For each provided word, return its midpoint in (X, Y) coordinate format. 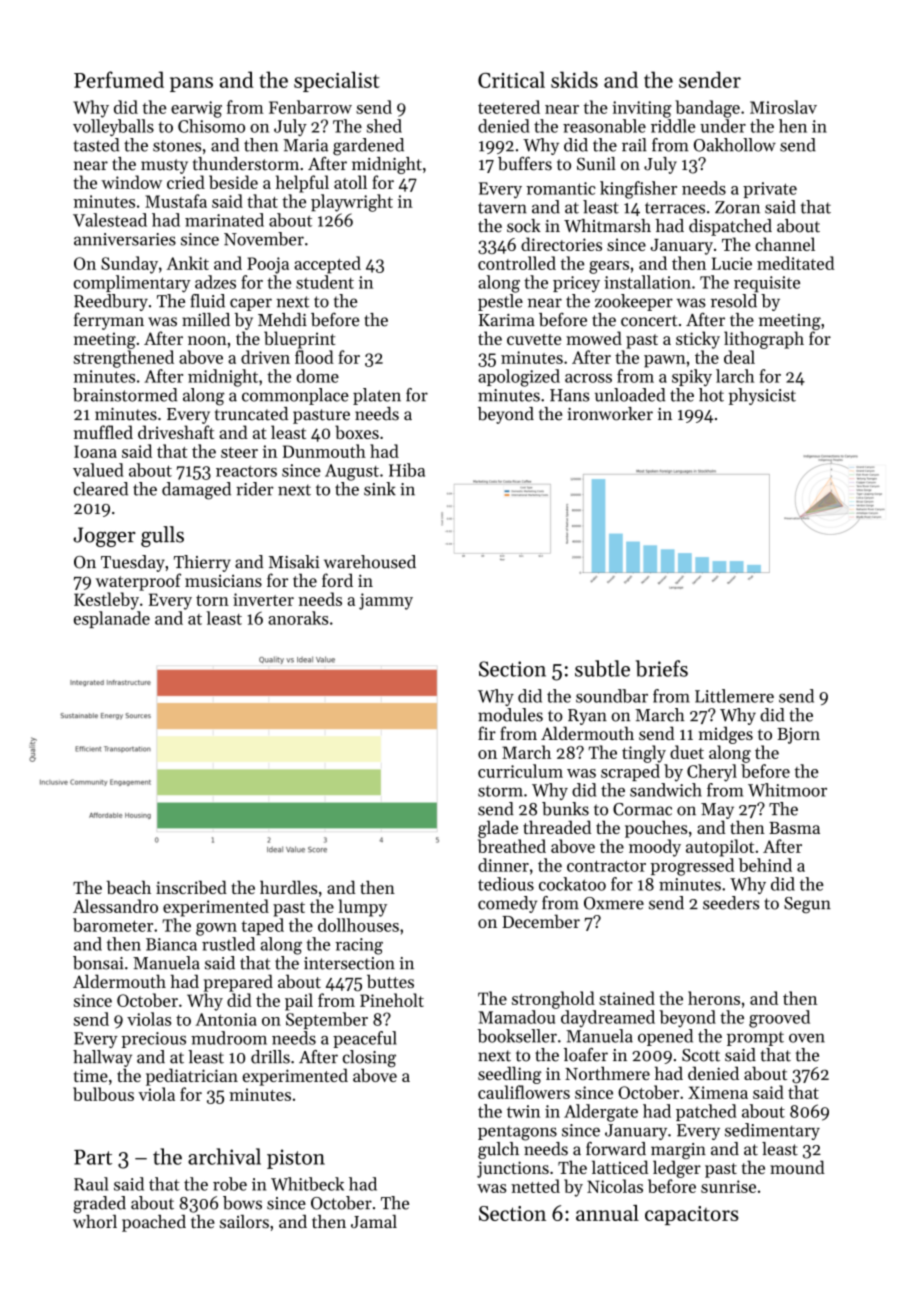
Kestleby (106, 601)
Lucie (732, 263)
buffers (525, 163)
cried (186, 182)
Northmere (607, 1073)
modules (510, 715)
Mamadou (517, 1017)
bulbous (103, 1094)
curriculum (520, 771)
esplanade (112, 619)
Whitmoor (787, 790)
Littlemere (734, 696)
